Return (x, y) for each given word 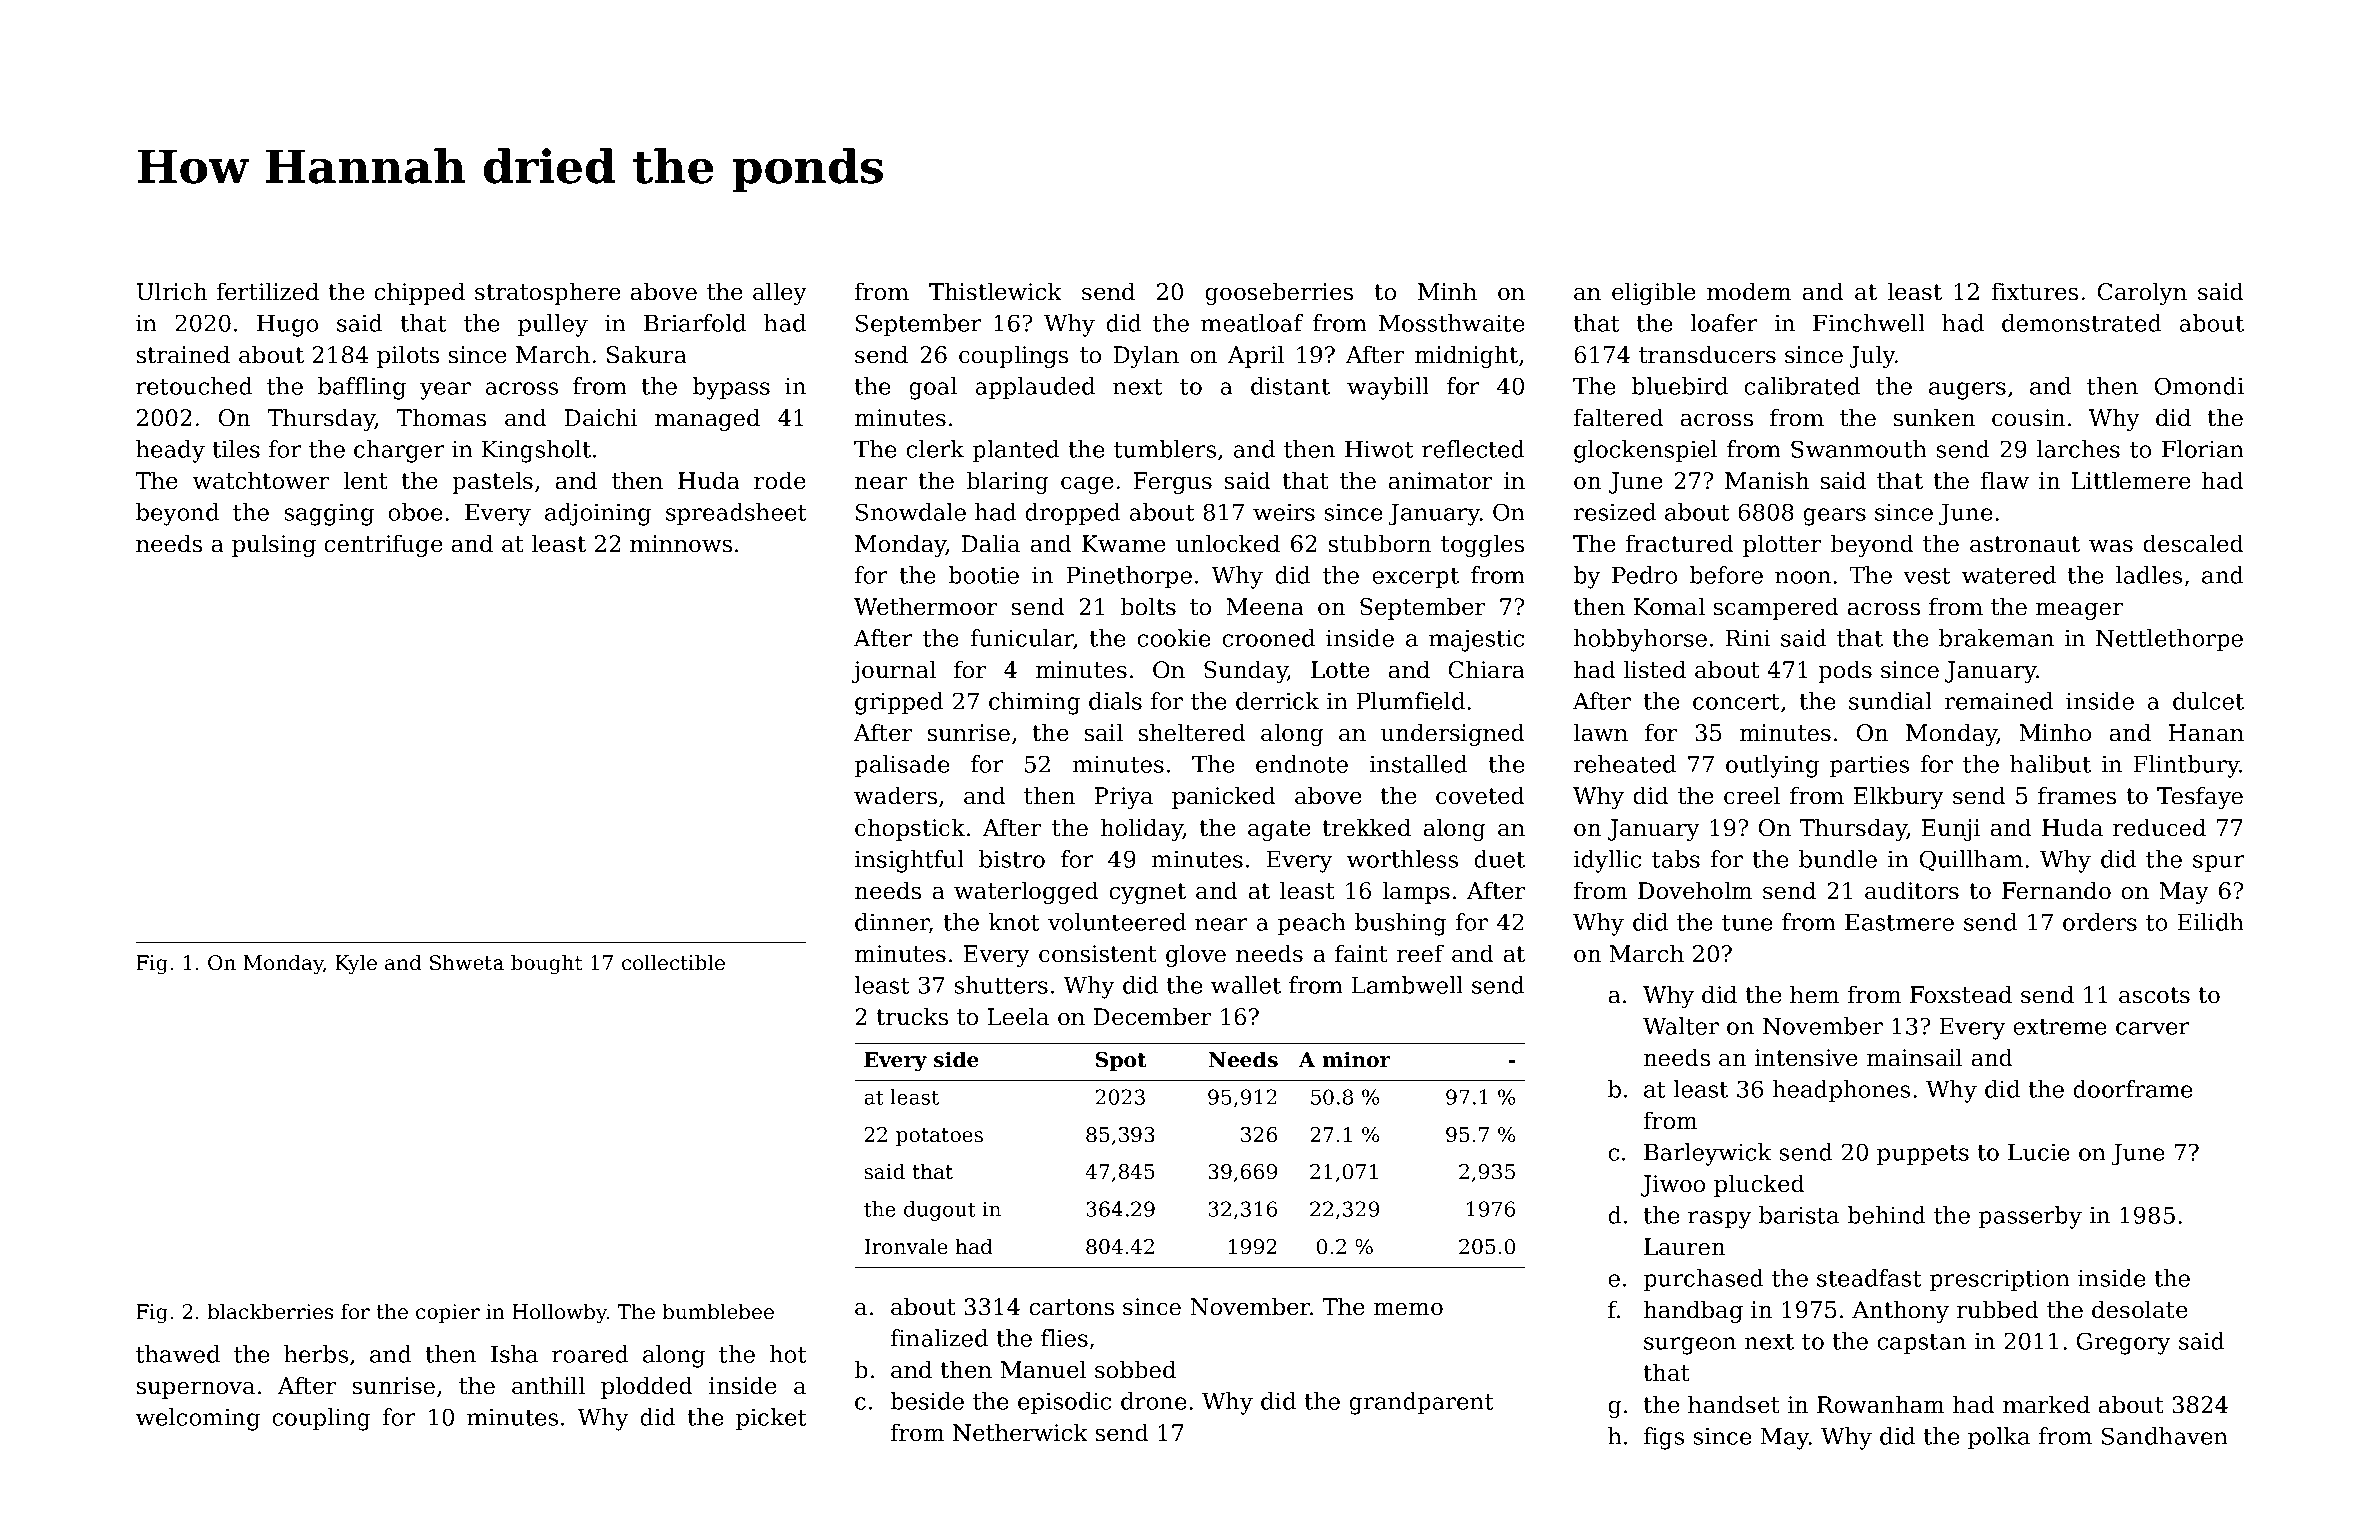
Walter (1681, 1026)
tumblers (1165, 449)
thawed (178, 1354)
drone (1154, 1401)
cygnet (1147, 893)
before (1726, 575)
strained (183, 354)
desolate (2140, 1309)
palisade (902, 766)
